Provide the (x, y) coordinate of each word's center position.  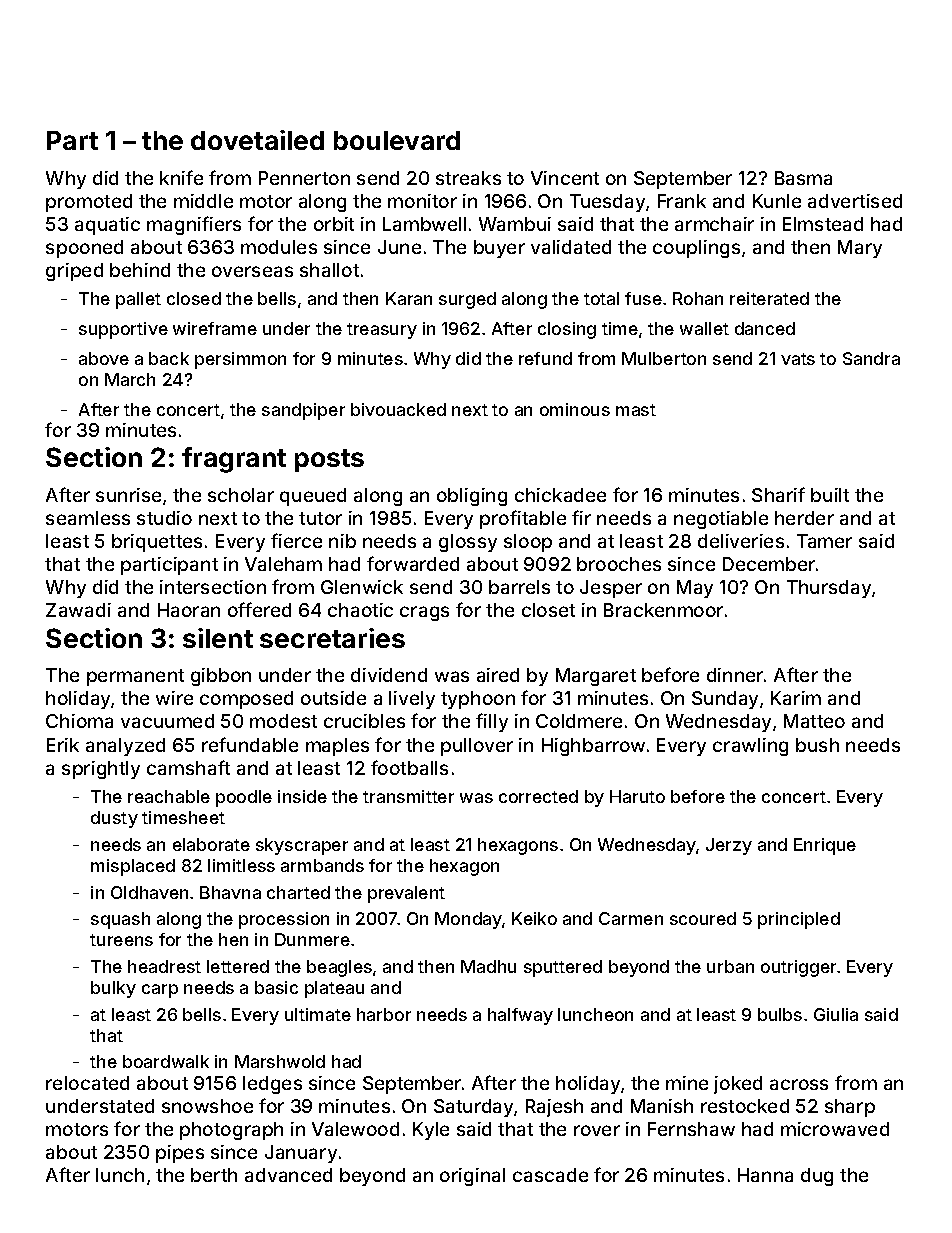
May (695, 589)
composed (246, 700)
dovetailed (257, 140)
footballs (409, 767)
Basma (803, 178)
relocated (87, 1083)
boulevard (397, 140)
